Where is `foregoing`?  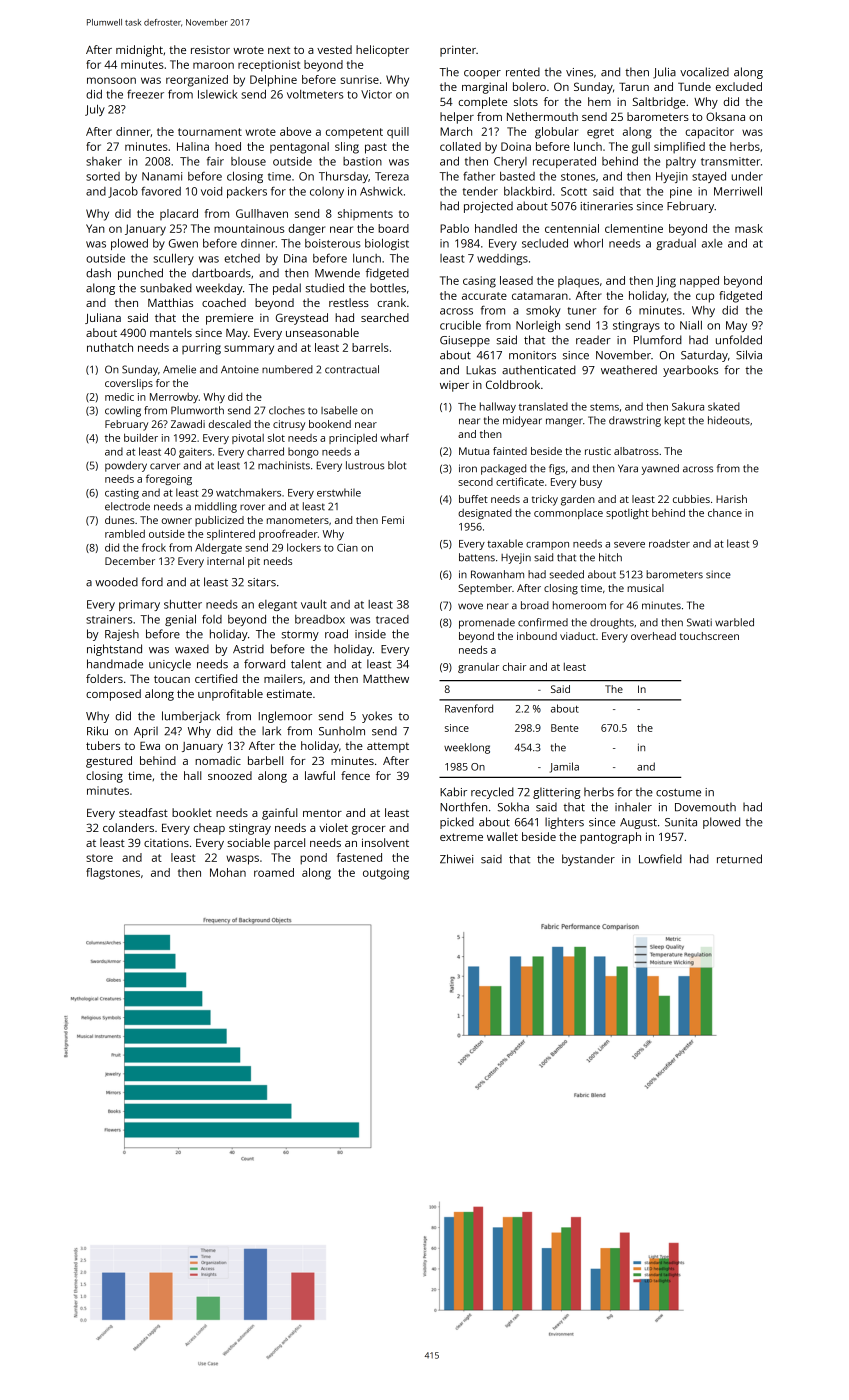
foregoing is located at coordinates (169, 479).
